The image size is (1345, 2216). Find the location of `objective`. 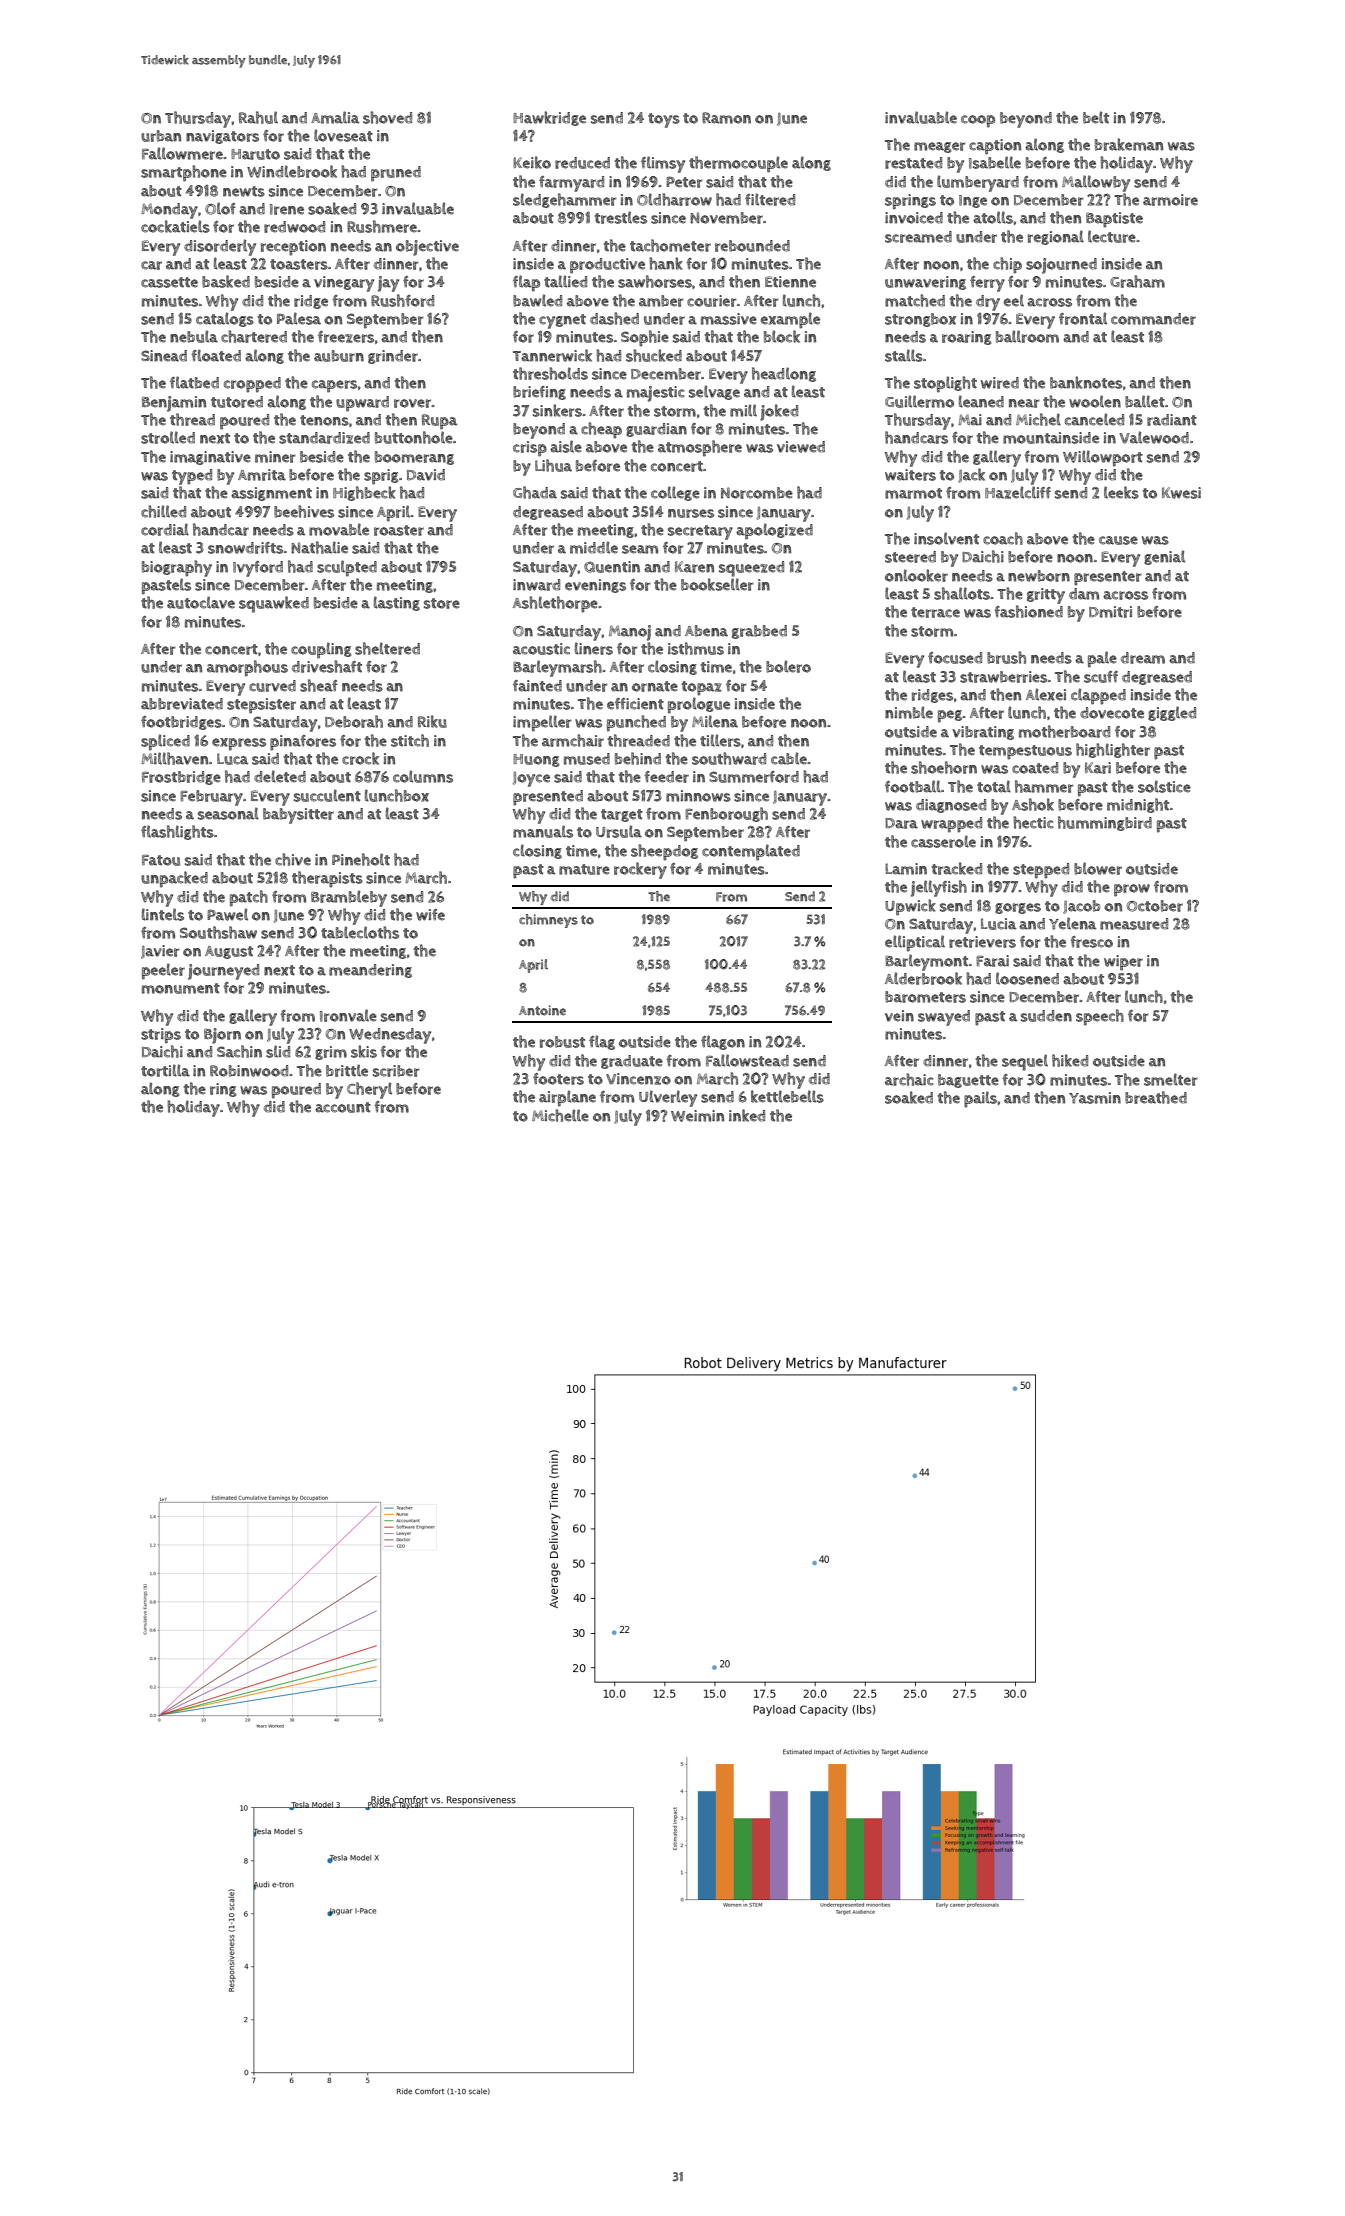

objective is located at coordinates (427, 248).
